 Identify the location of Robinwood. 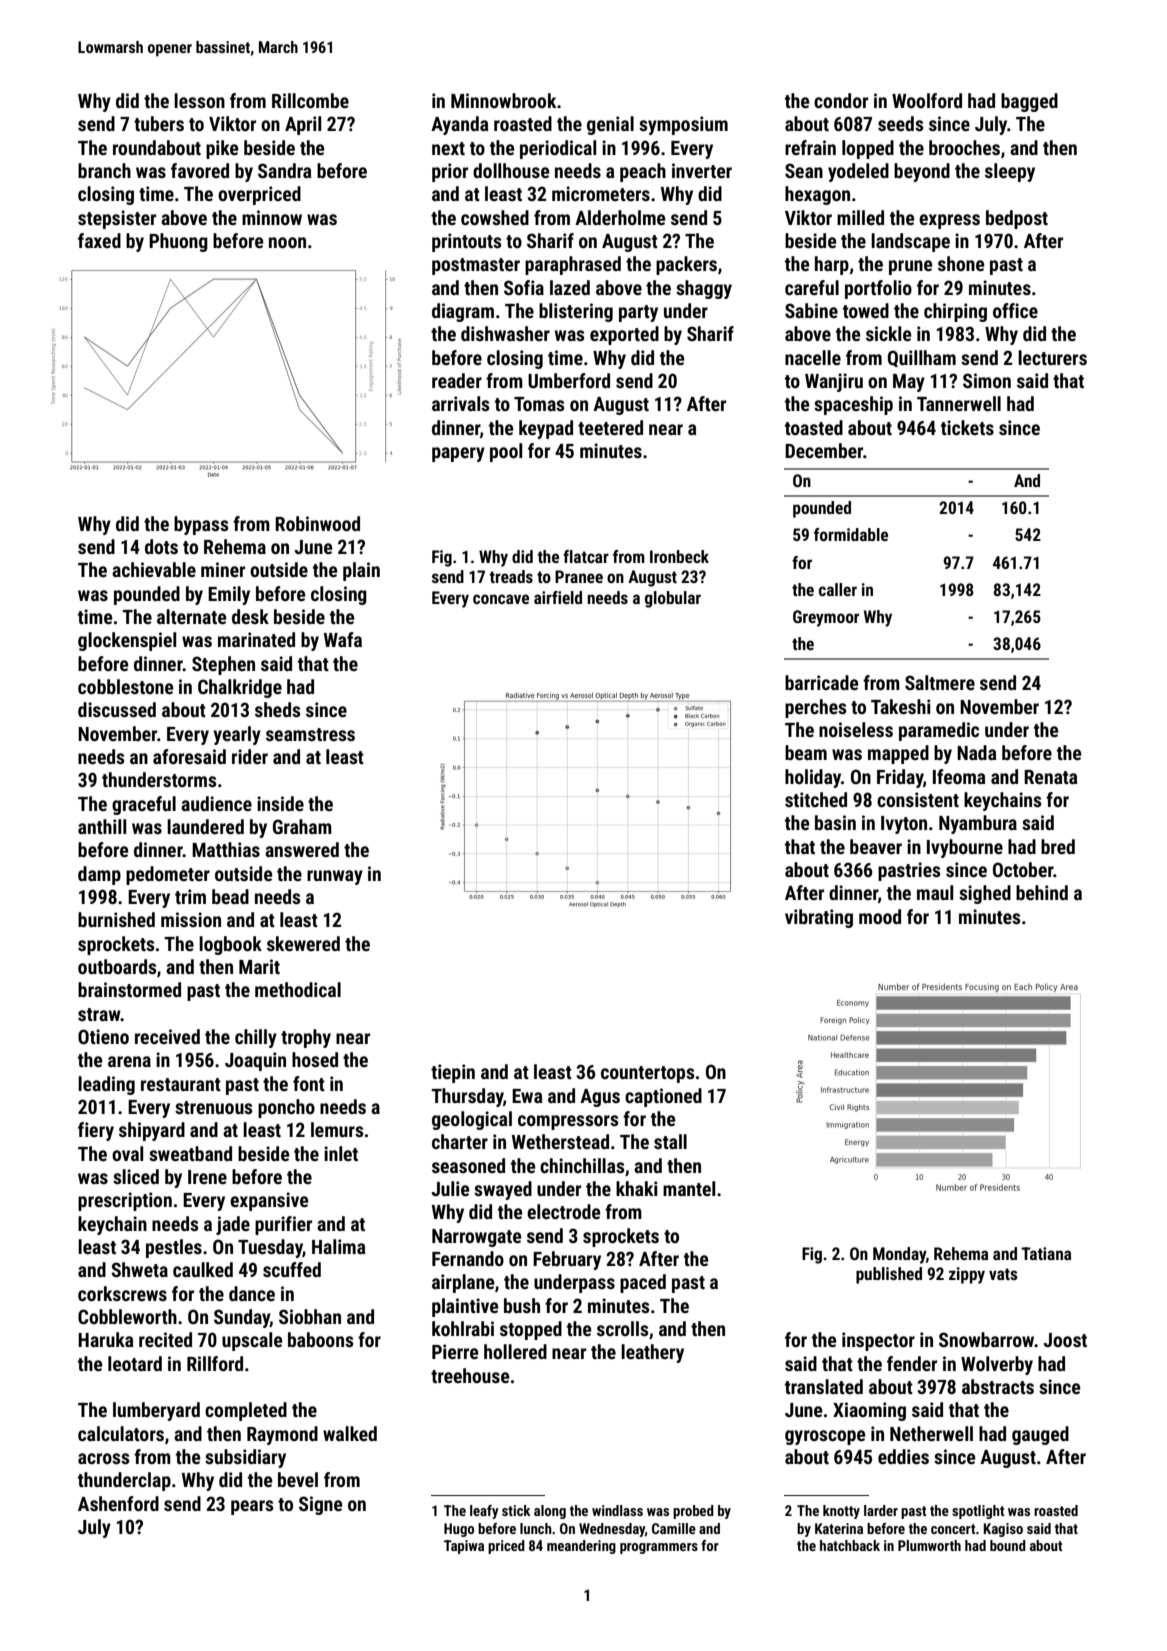
(317, 523).
